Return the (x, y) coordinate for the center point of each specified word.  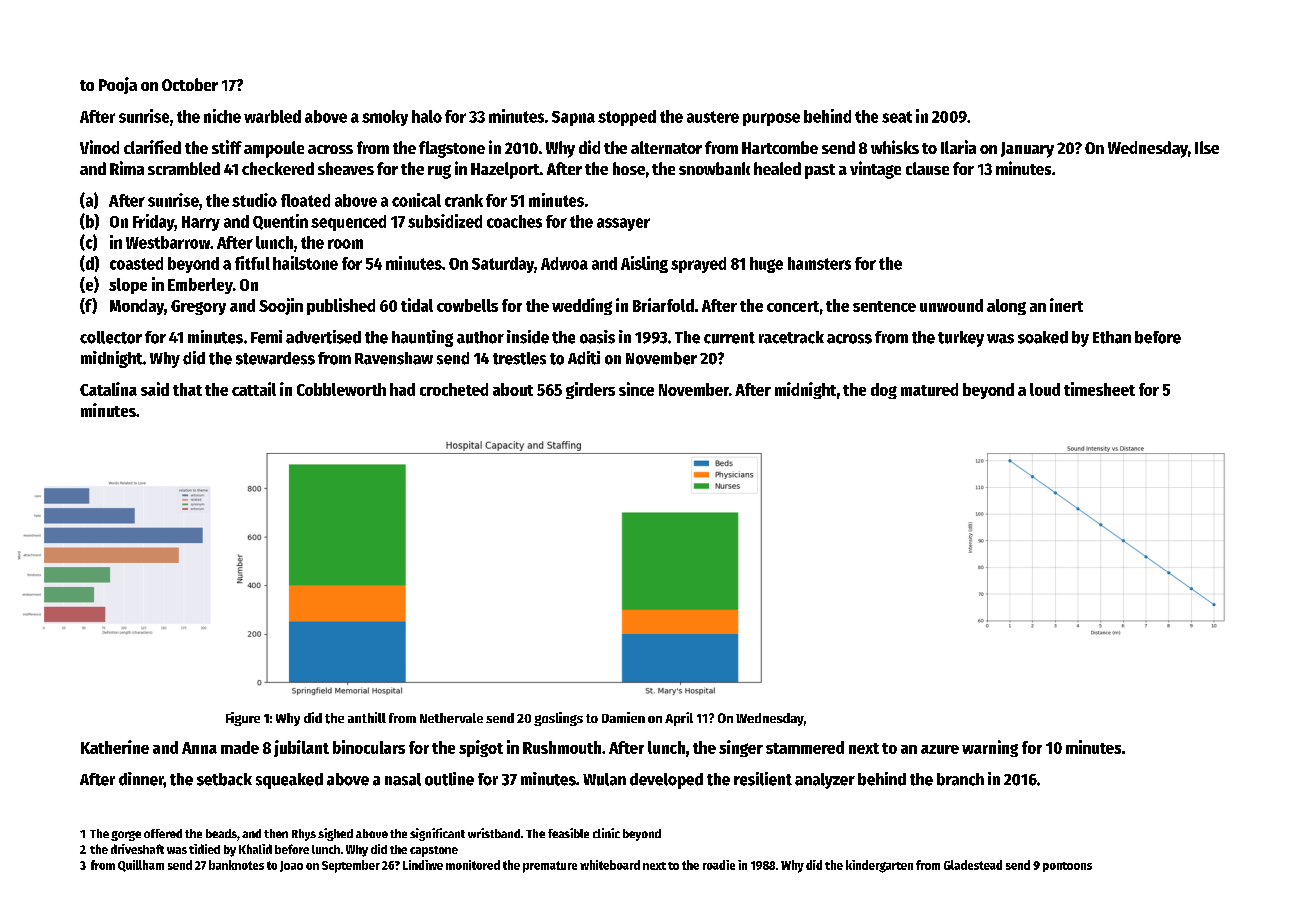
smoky (385, 118)
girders (590, 390)
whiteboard (610, 865)
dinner (141, 779)
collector (111, 337)
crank (464, 200)
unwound (951, 305)
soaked (1043, 337)
